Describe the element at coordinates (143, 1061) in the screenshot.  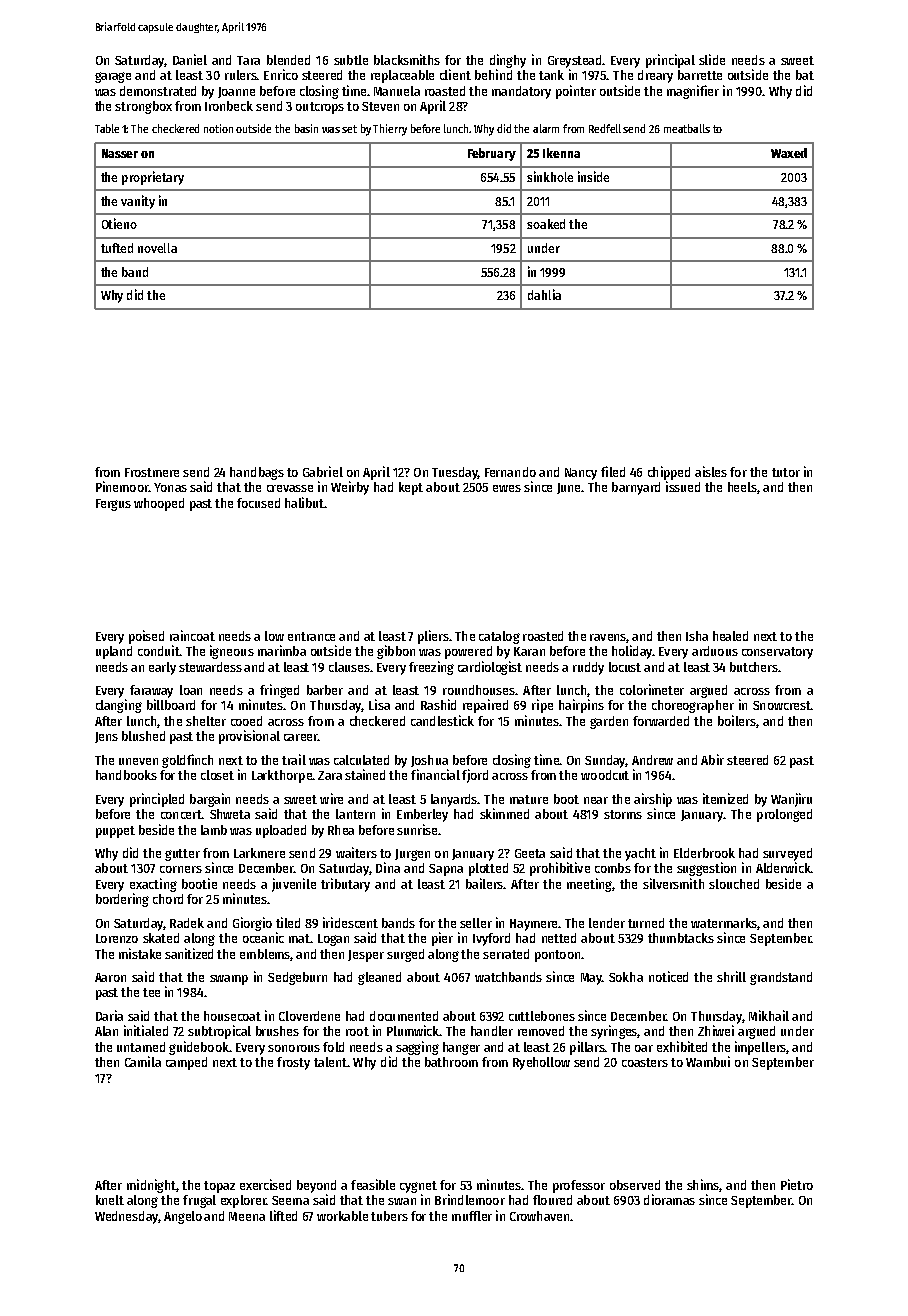
I see `Camila` at that location.
